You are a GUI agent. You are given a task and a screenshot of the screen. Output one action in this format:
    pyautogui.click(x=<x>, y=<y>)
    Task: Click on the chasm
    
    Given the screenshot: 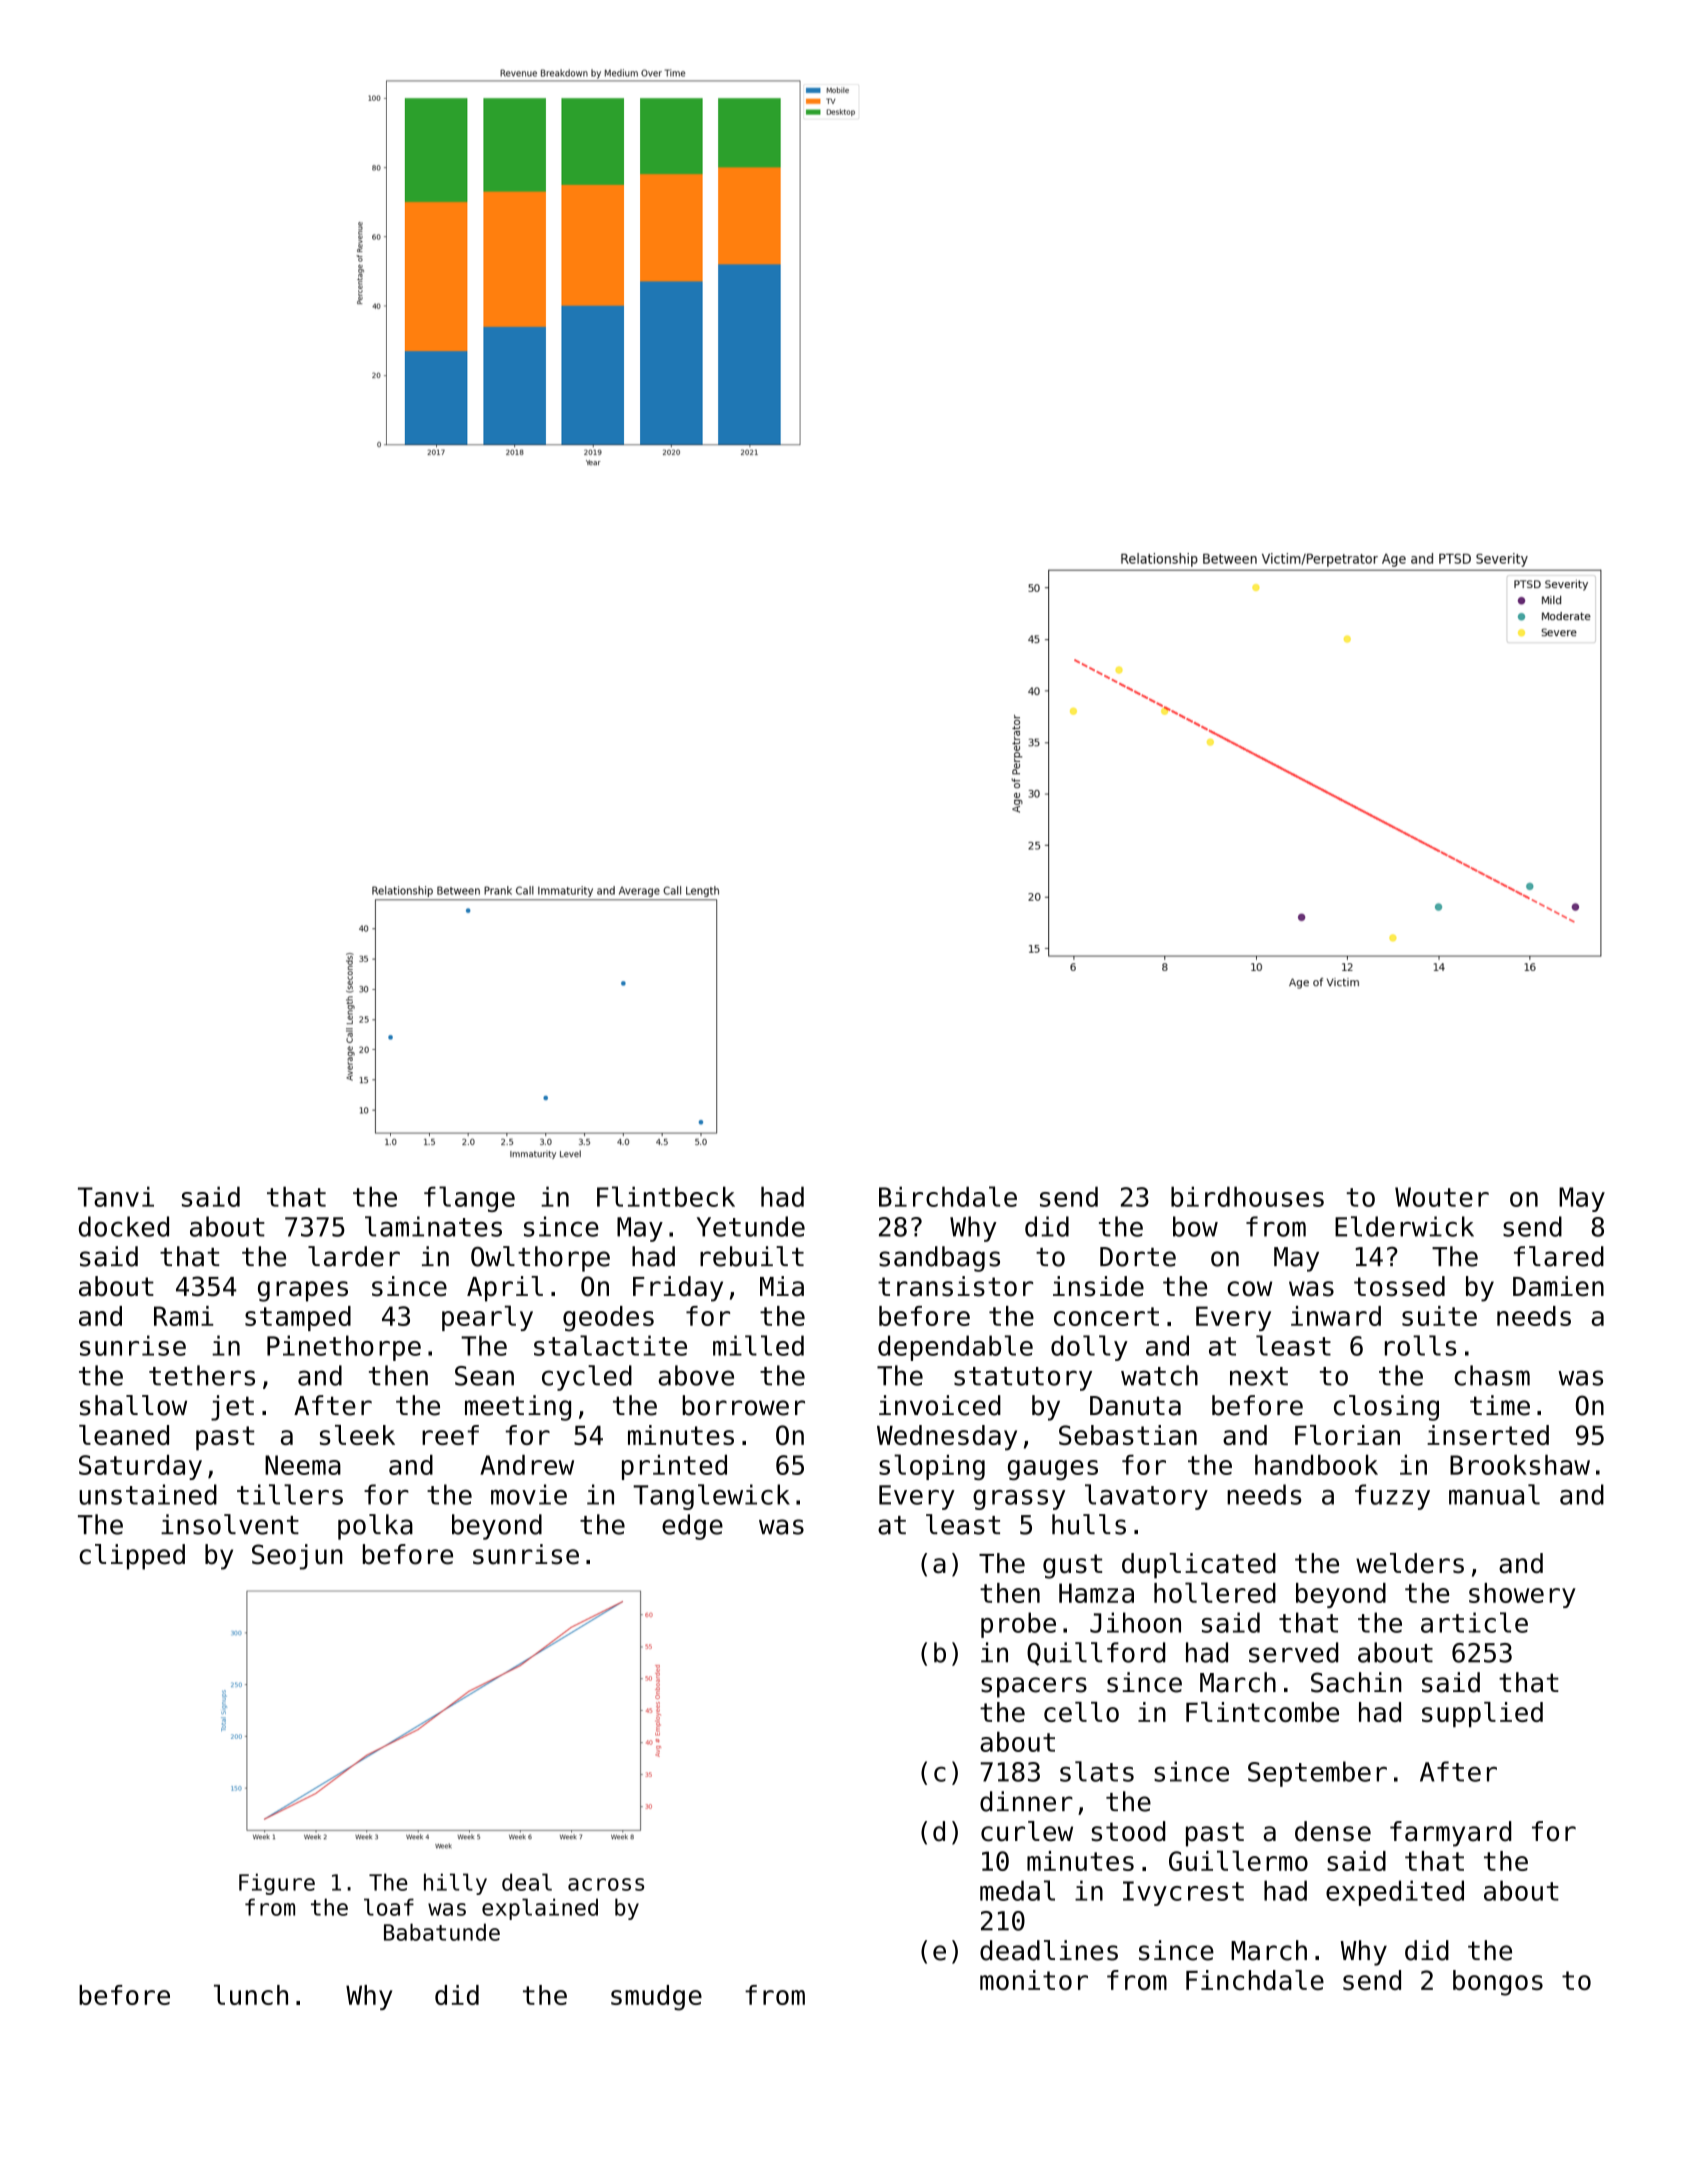 What is the action you would take?
    pyautogui.click(x=1492, y=1375)
